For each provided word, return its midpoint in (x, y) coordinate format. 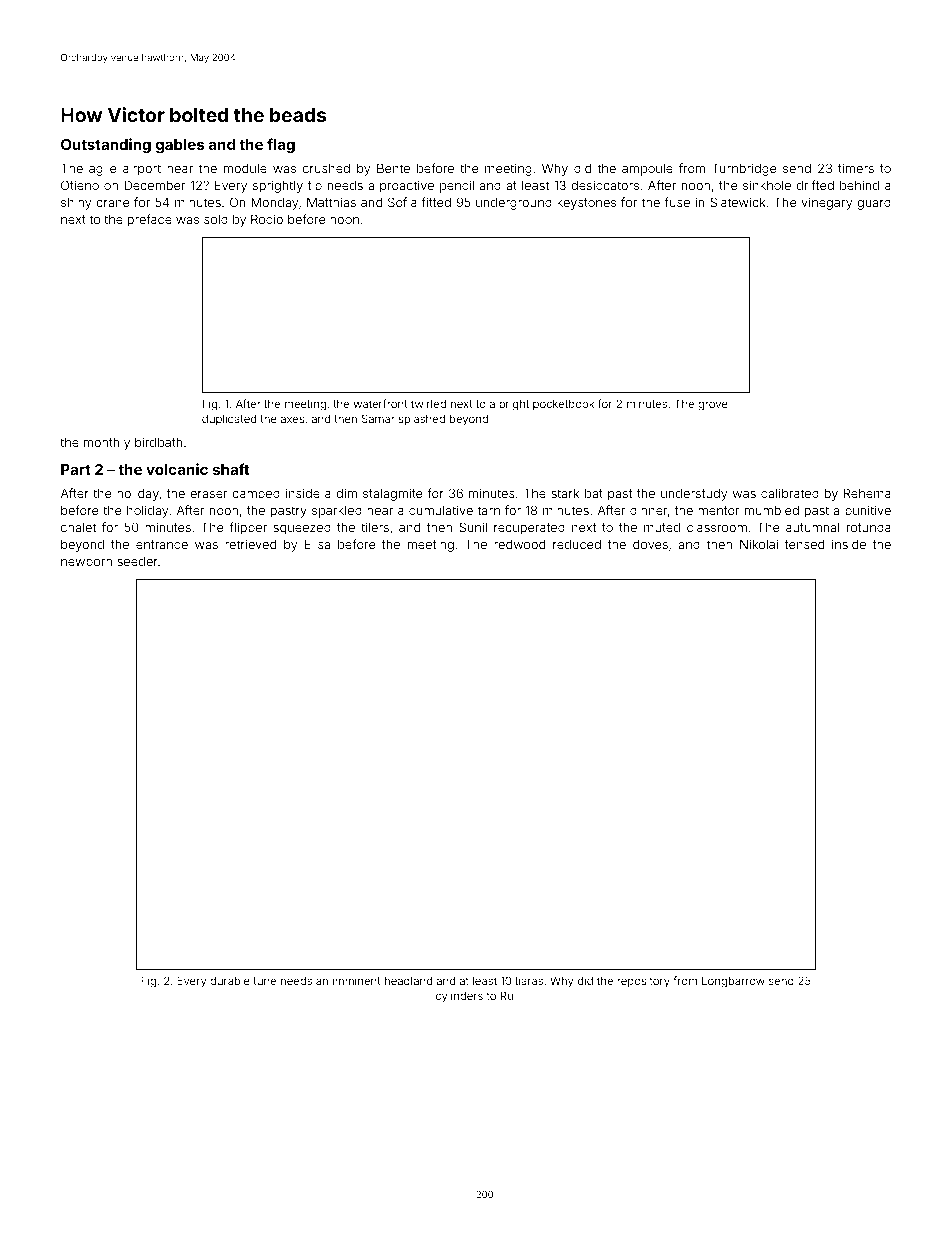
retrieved (250, 544)
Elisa (317, 544)
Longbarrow (733, 982)
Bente (393, 168)
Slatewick (738, 202)
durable (230, 981)
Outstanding (106, 146)
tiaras (529, 980)
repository (643, 982)
